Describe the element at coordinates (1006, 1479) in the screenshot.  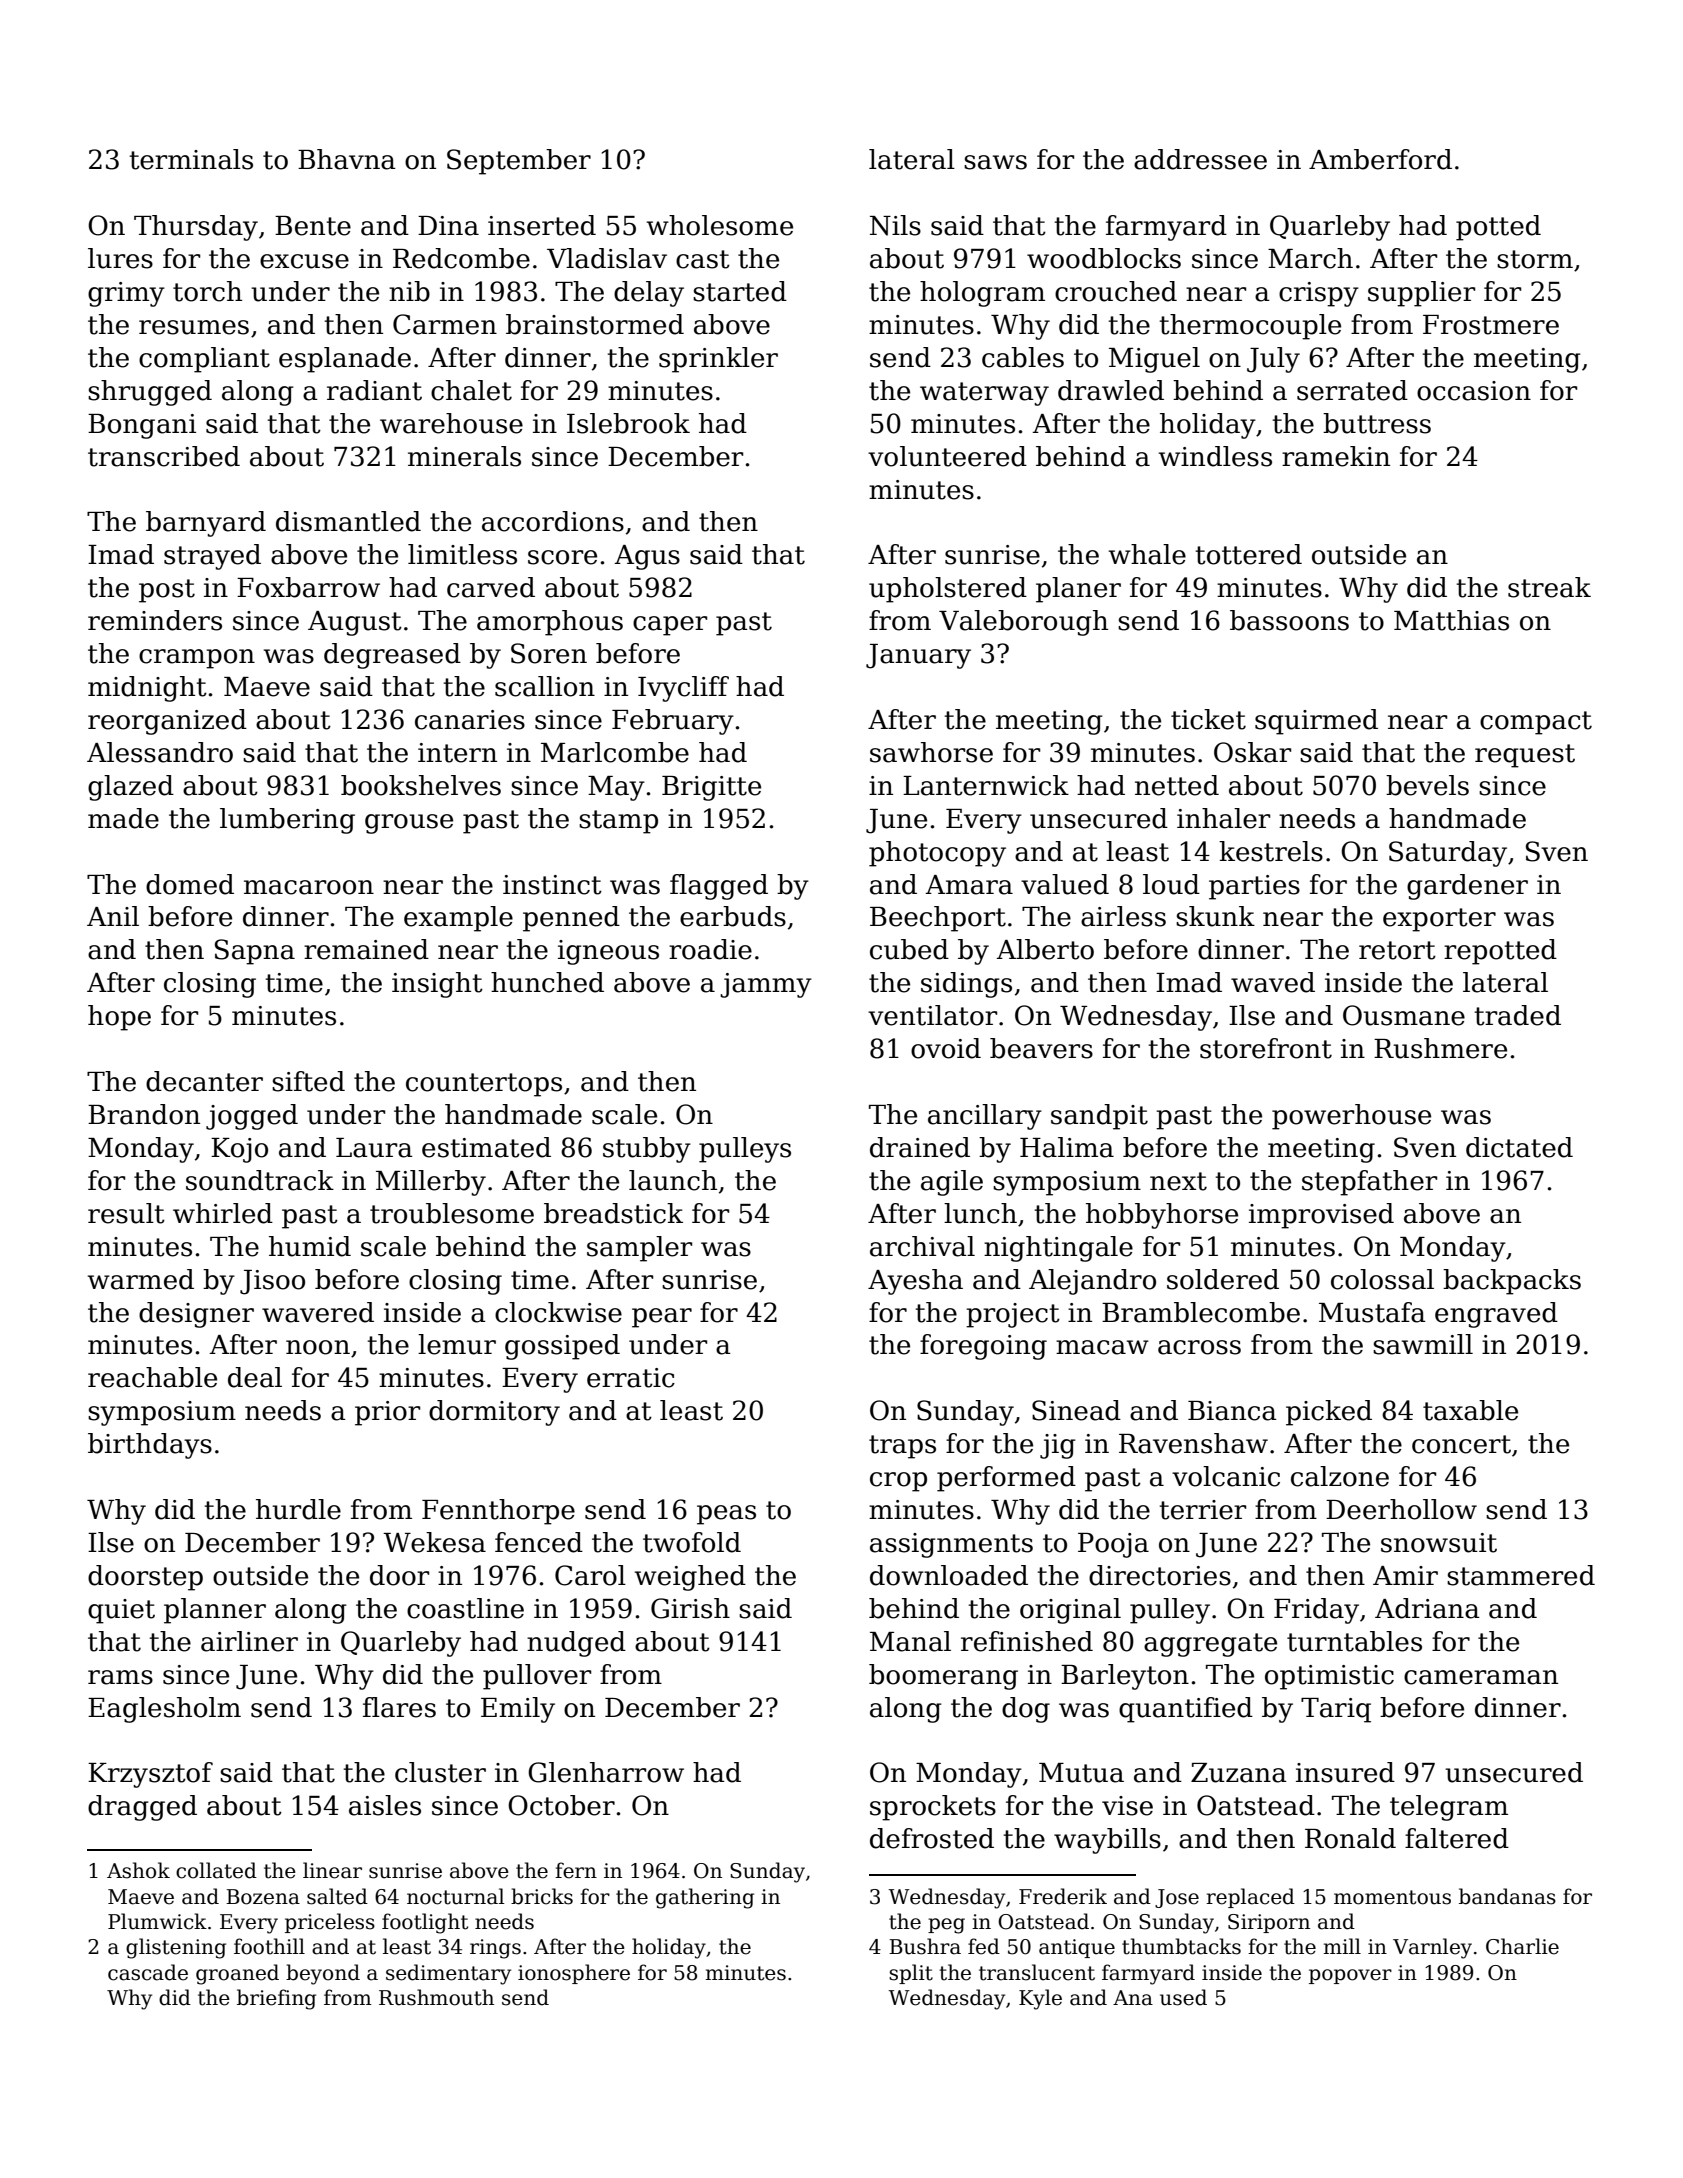
I see `performed` at that location.
